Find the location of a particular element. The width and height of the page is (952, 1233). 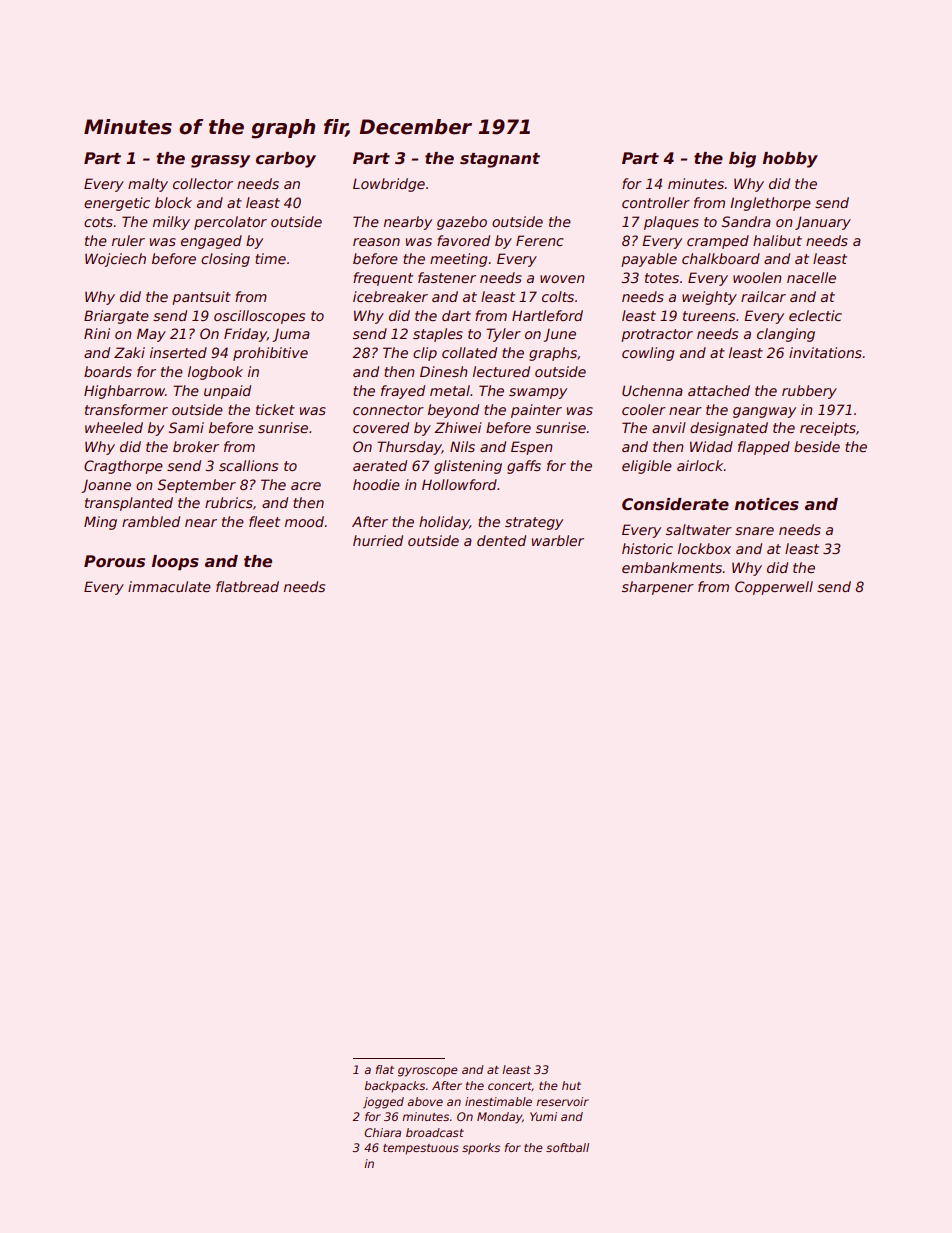

Yumi is located at coordinates (543, 1116).
